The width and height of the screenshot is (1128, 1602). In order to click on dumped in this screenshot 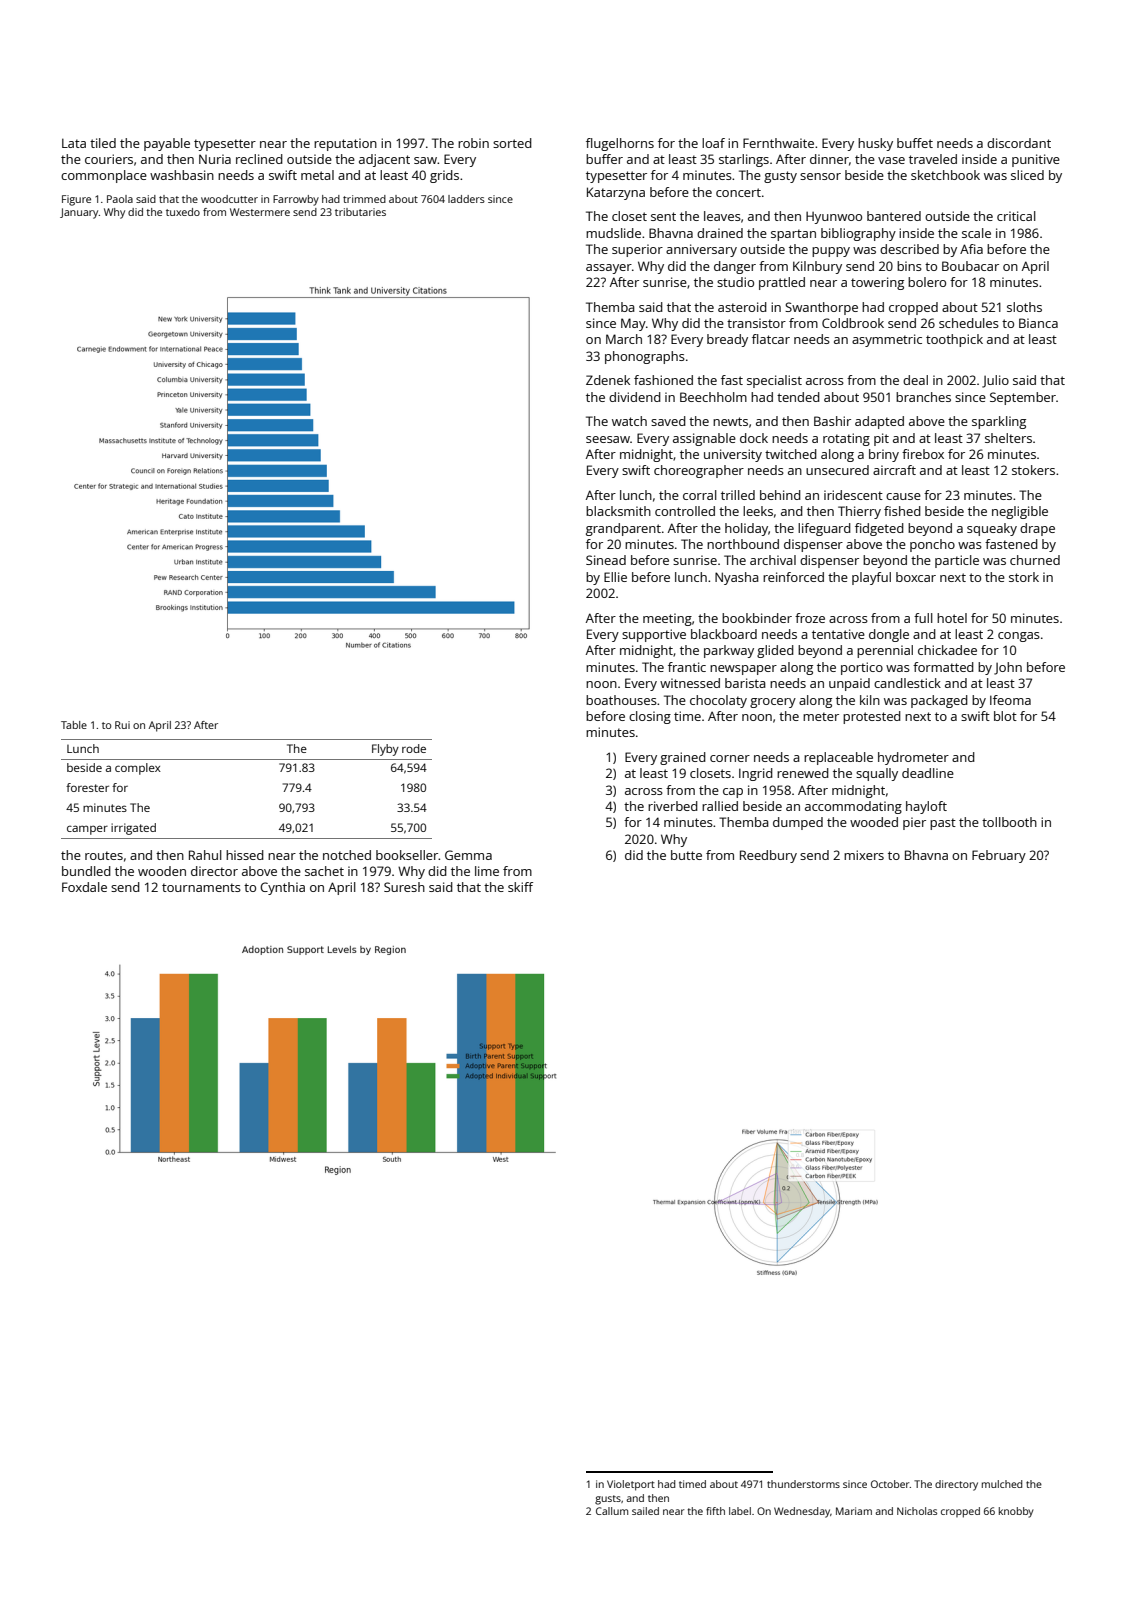, I will do `click(798, 823)`.
